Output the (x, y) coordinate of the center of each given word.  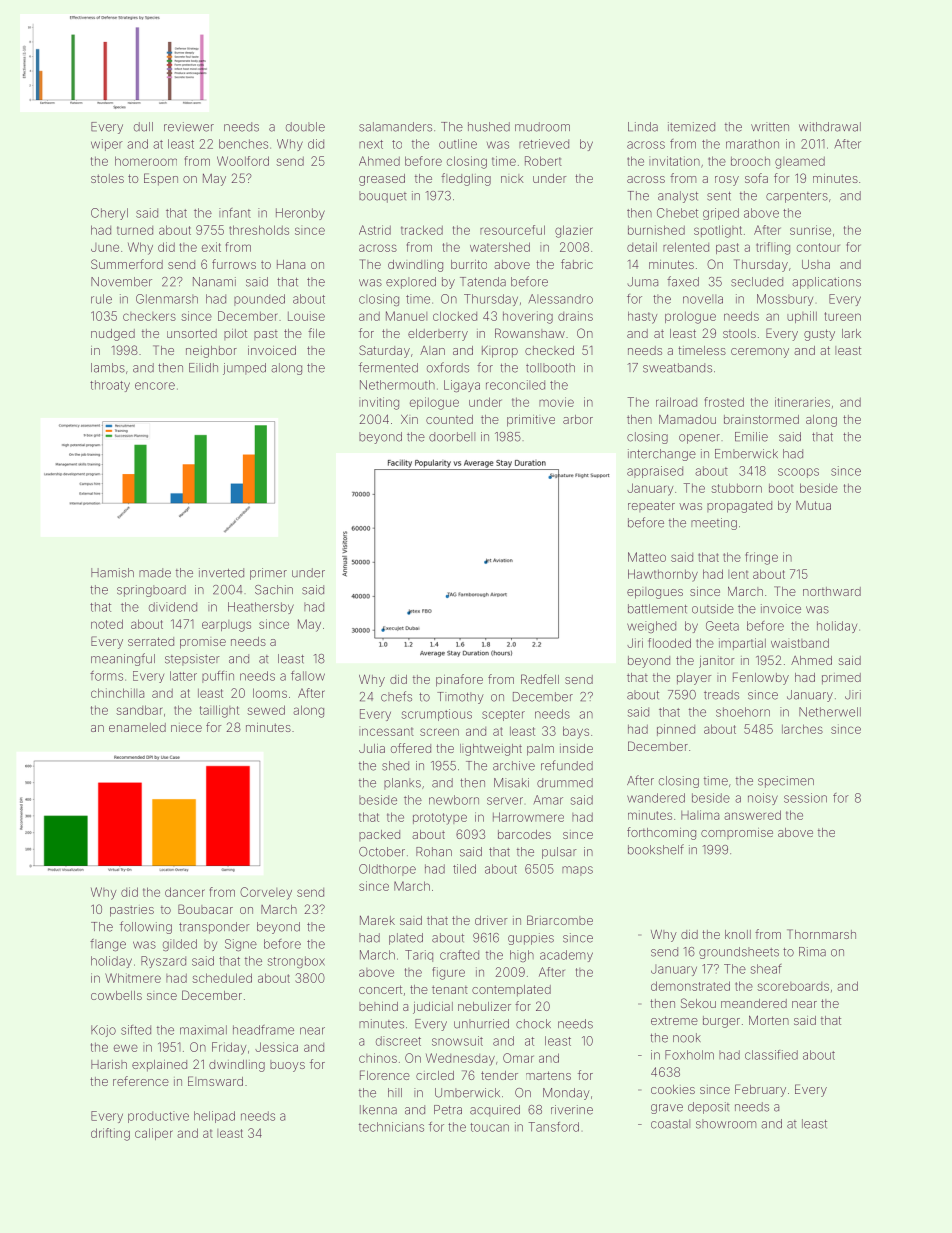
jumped (244, 369)
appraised (655, 472)
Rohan (434, 852)
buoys (287, 1066)
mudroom (542, 127)
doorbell (452, 437)
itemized (691, 127)
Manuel (406, 316)
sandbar (139, 710)
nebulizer (484, 1006)
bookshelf (656, 849)
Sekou (698, 1003)
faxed (683, 281)
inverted (221, 573)
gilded (180, 945)
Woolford (243, 161)
